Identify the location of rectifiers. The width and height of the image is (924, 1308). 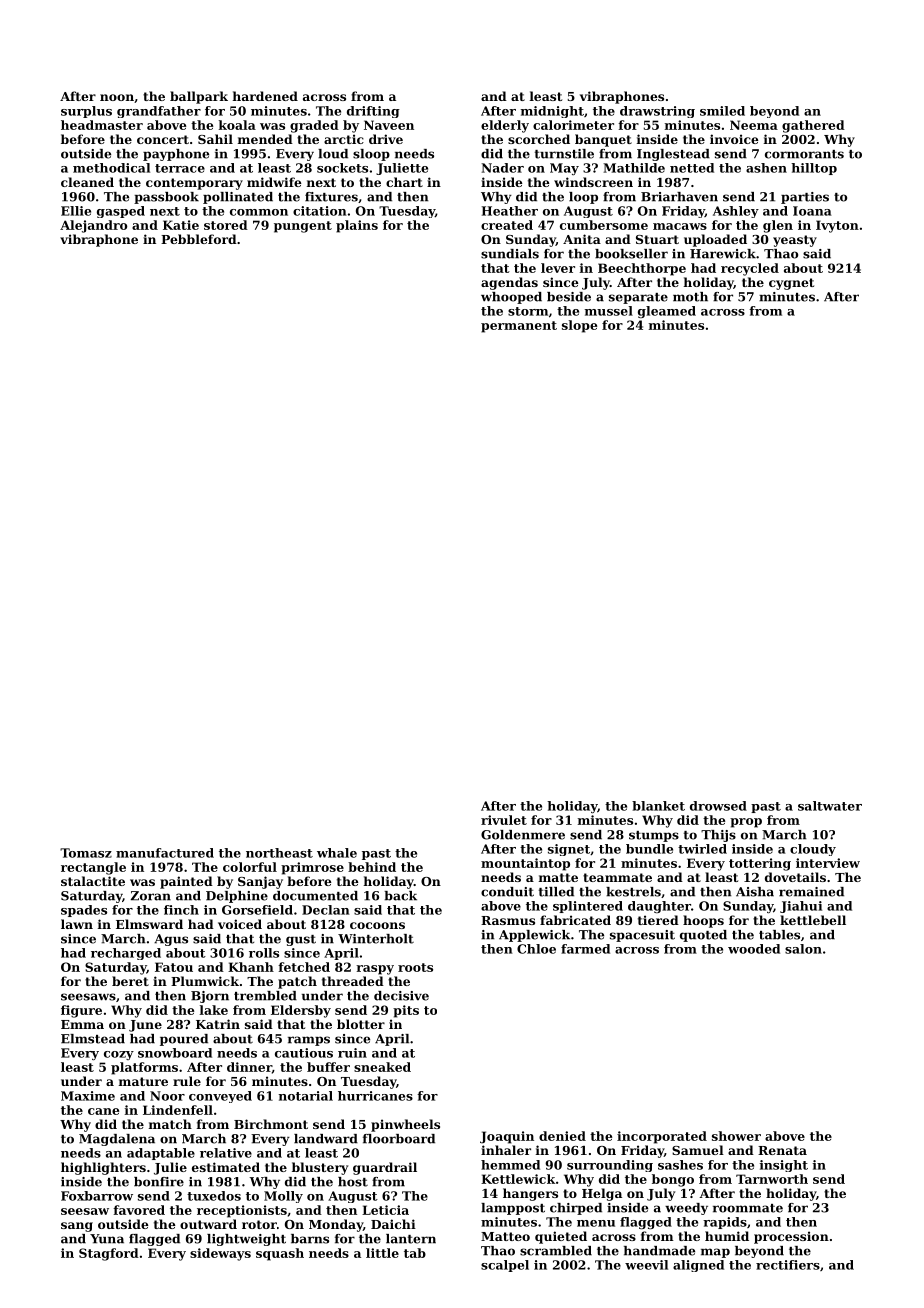
(788, 1265).
